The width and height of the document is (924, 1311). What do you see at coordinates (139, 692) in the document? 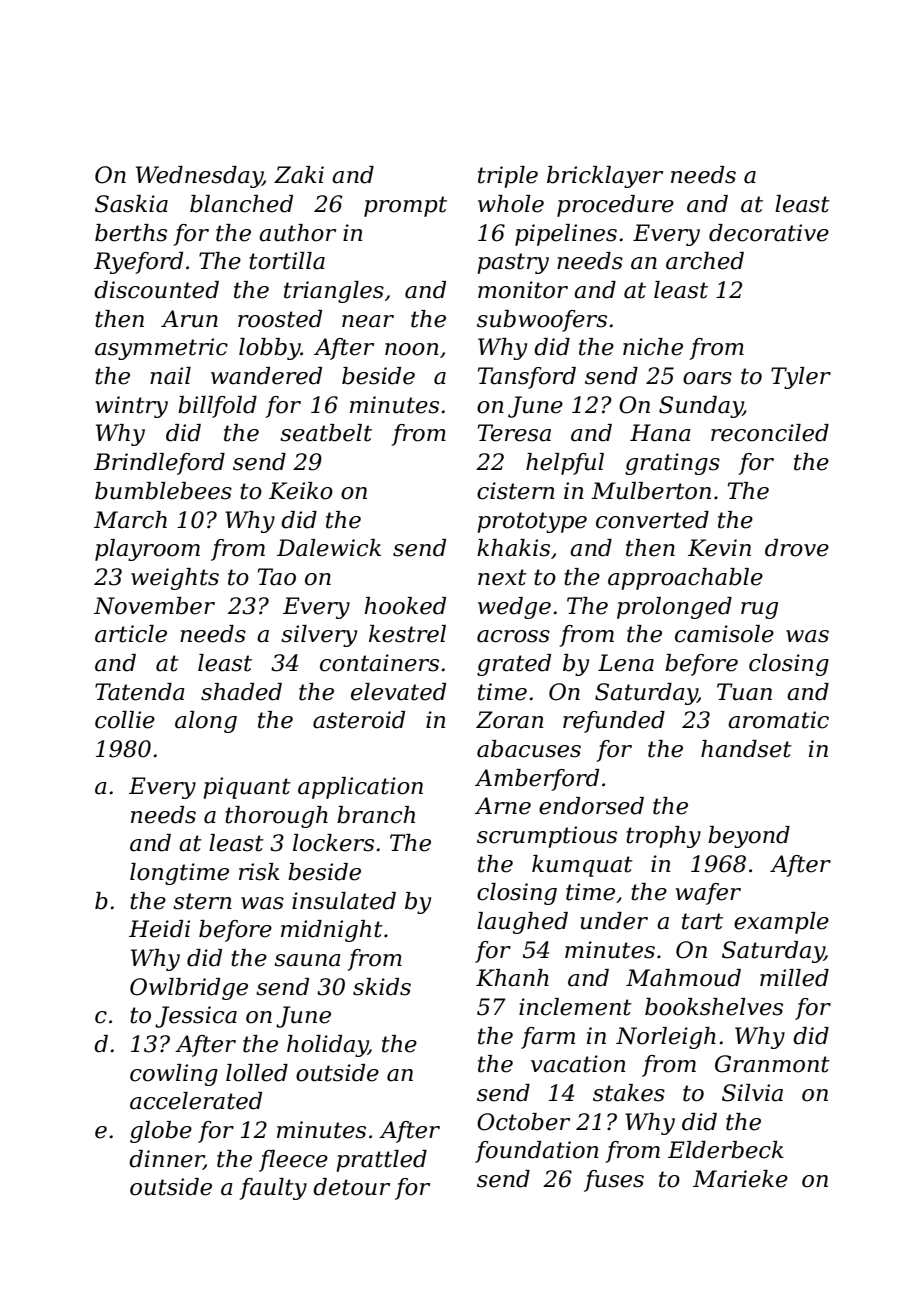
I see `Tatenda` at bounding box center [139, 692].
